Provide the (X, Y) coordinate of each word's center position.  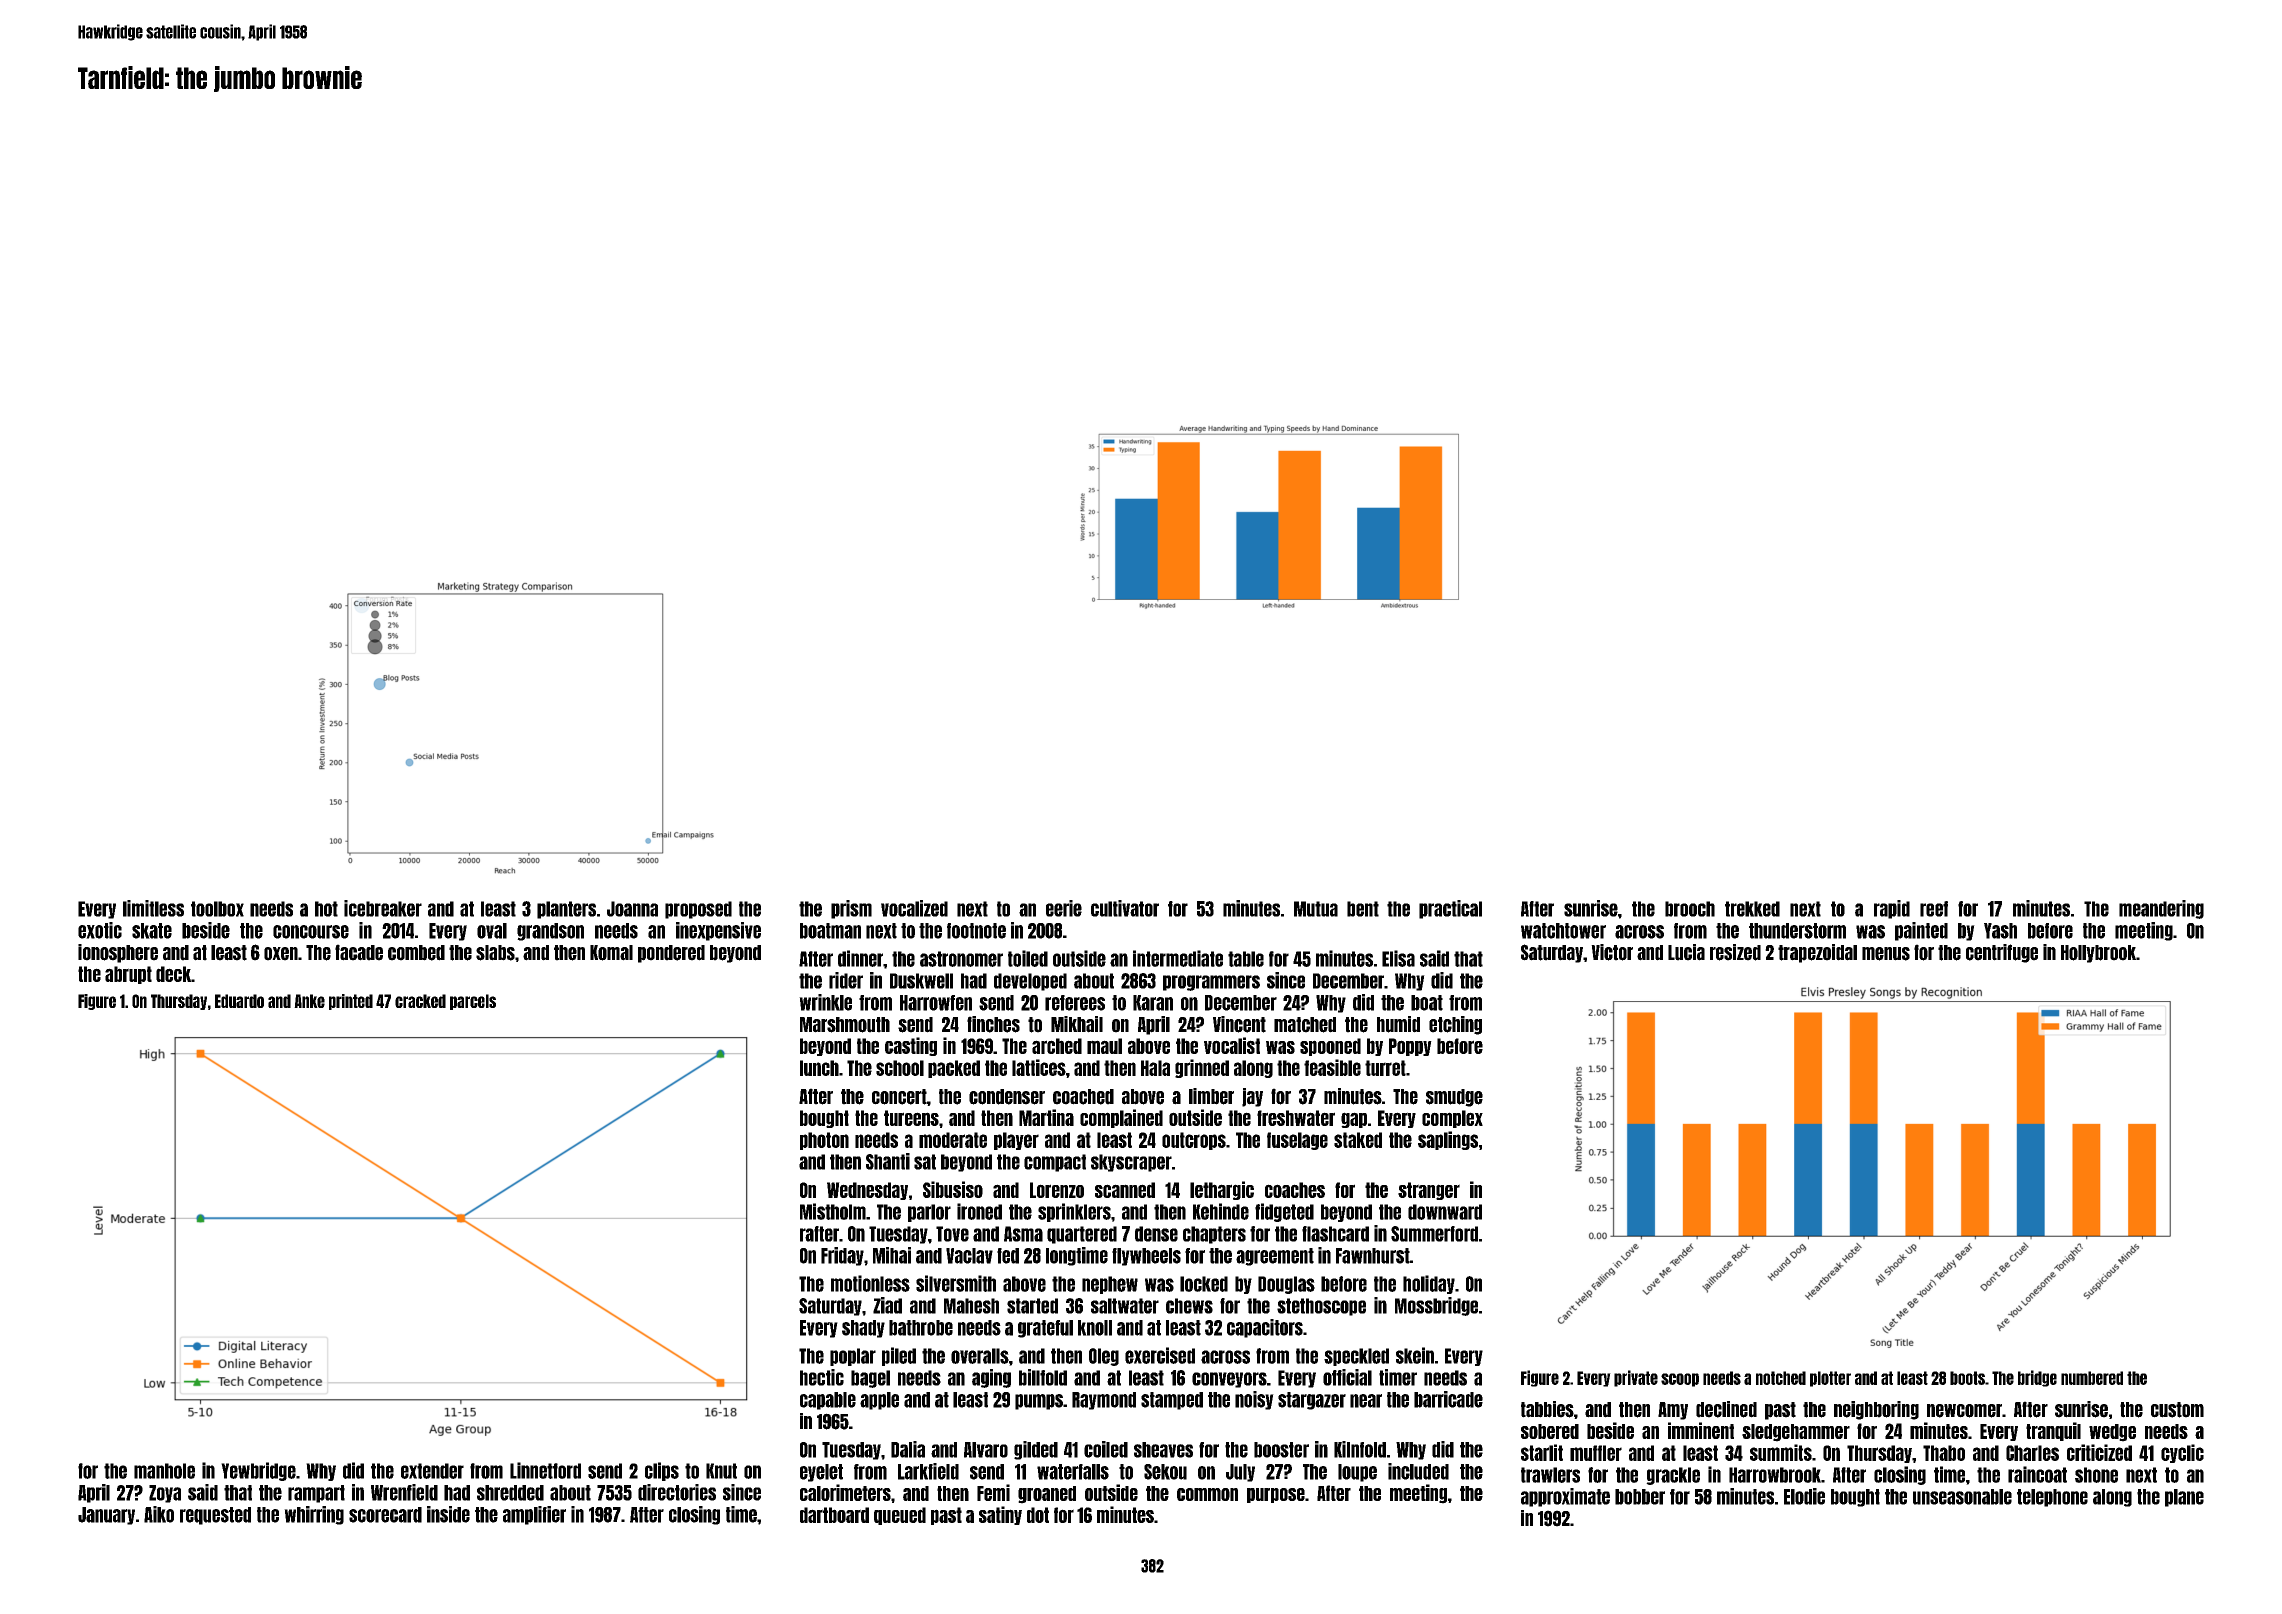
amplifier (534, 1515)
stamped (1172, 1401)
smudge (1454, 1098)
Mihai (892, 1255)
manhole (164, 1471)
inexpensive (718, 931)
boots (1967, 1378)
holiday (1429, 1284)
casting (911, 1046)
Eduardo (239, 1001)
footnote (976, 931)
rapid (1892, 909)
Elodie (1804, 1496)
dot (1038, 1515)
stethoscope (1321, 1307)
